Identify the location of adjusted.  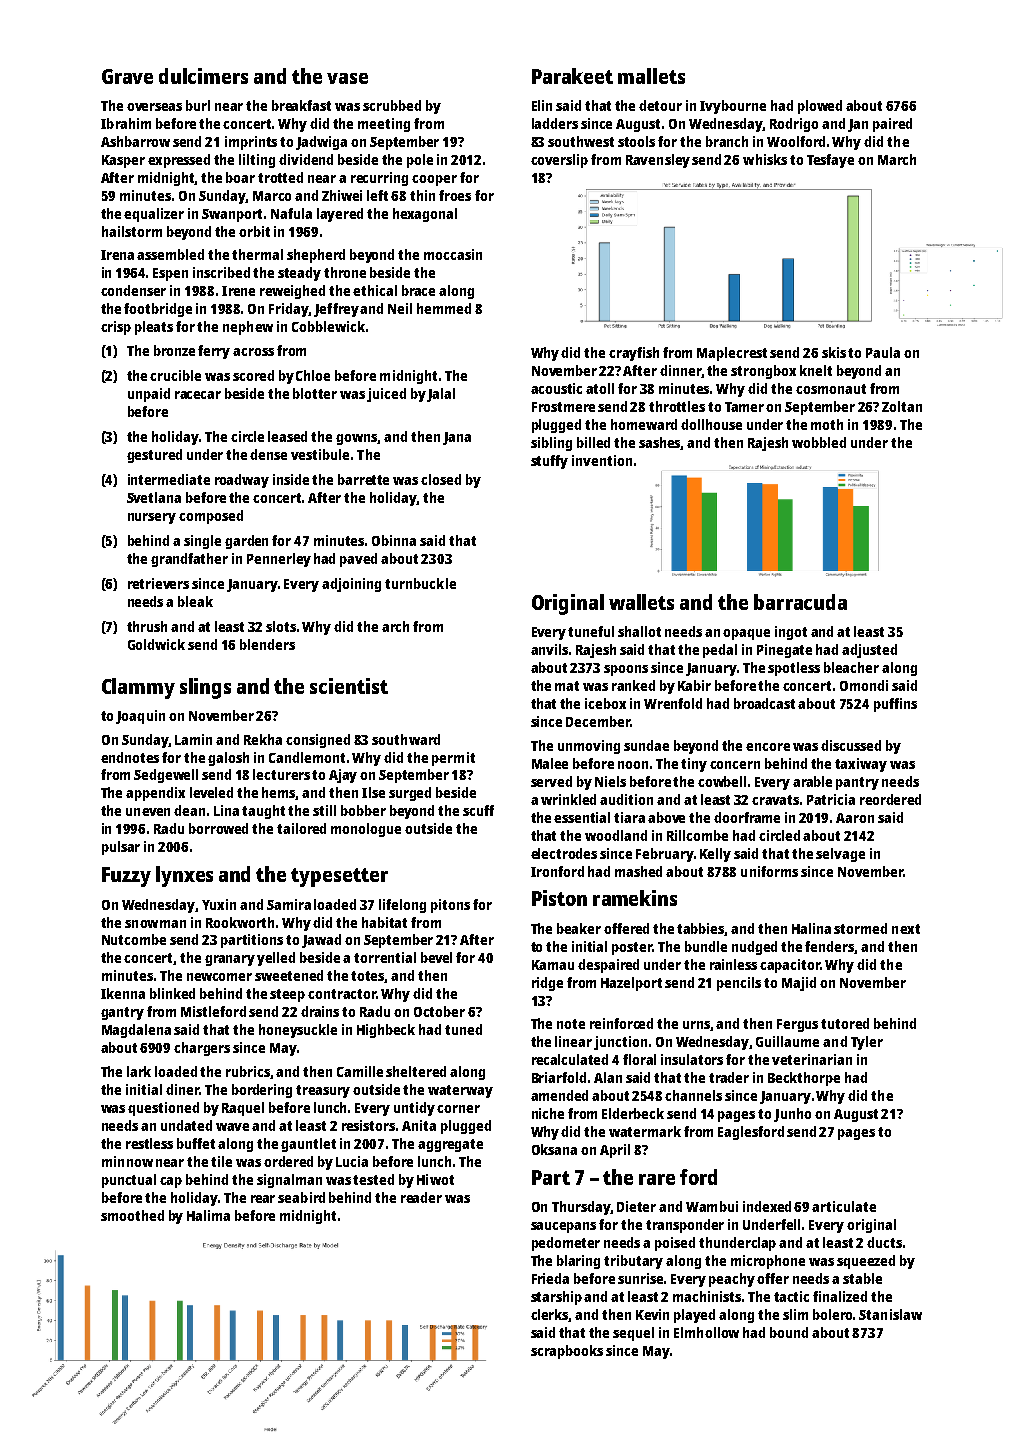
(869, 651).
